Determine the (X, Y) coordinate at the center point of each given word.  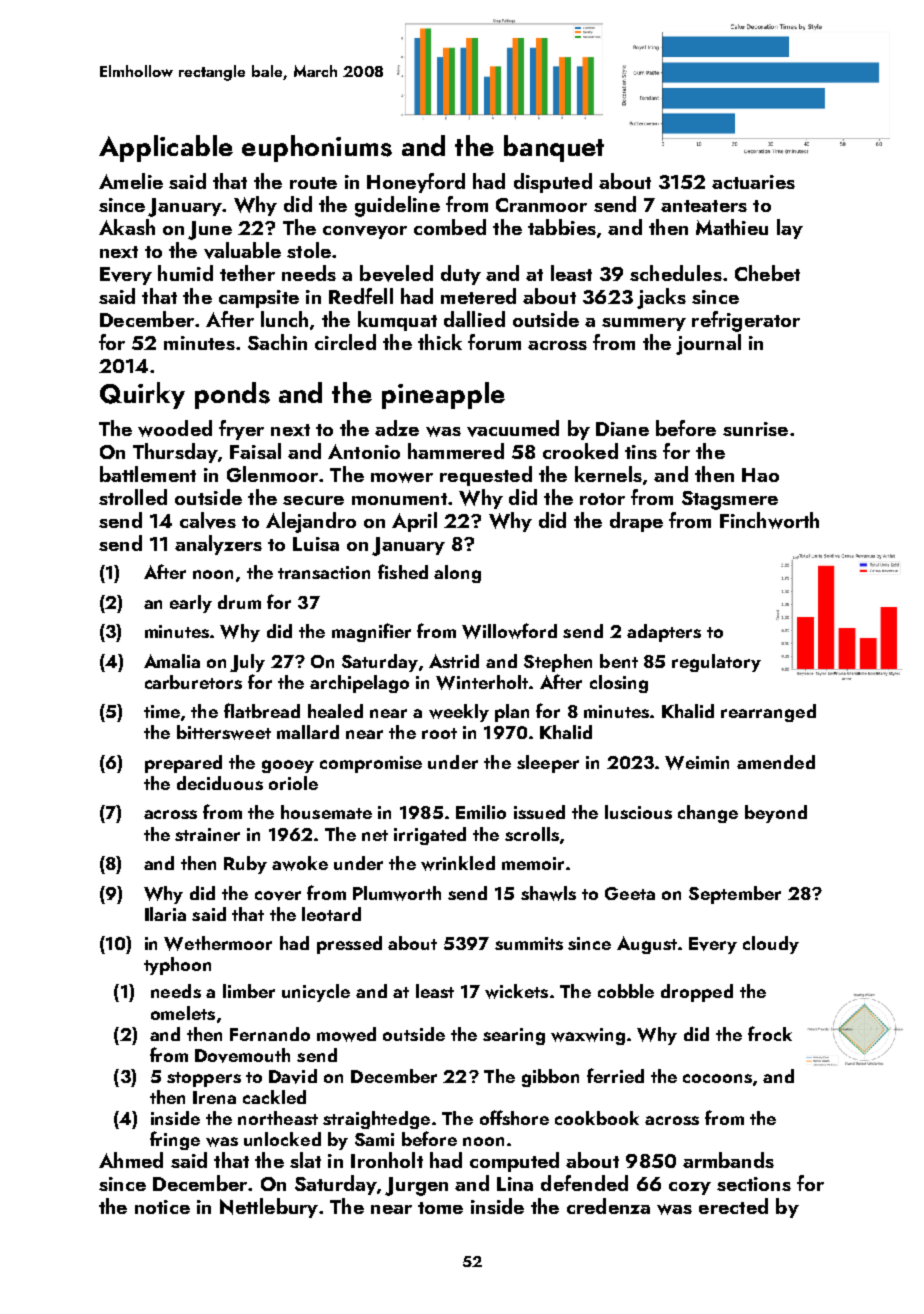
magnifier (371, 632)
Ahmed (131, 1160)
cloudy (771, 945)
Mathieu (732, 227)
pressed (349, 945)
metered (478, 296)
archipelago (359, 684)
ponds (232, 395)
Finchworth (769, 520)
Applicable (166, 148)
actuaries (753, 182)
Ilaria (165, 914)
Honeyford (416, 183)
